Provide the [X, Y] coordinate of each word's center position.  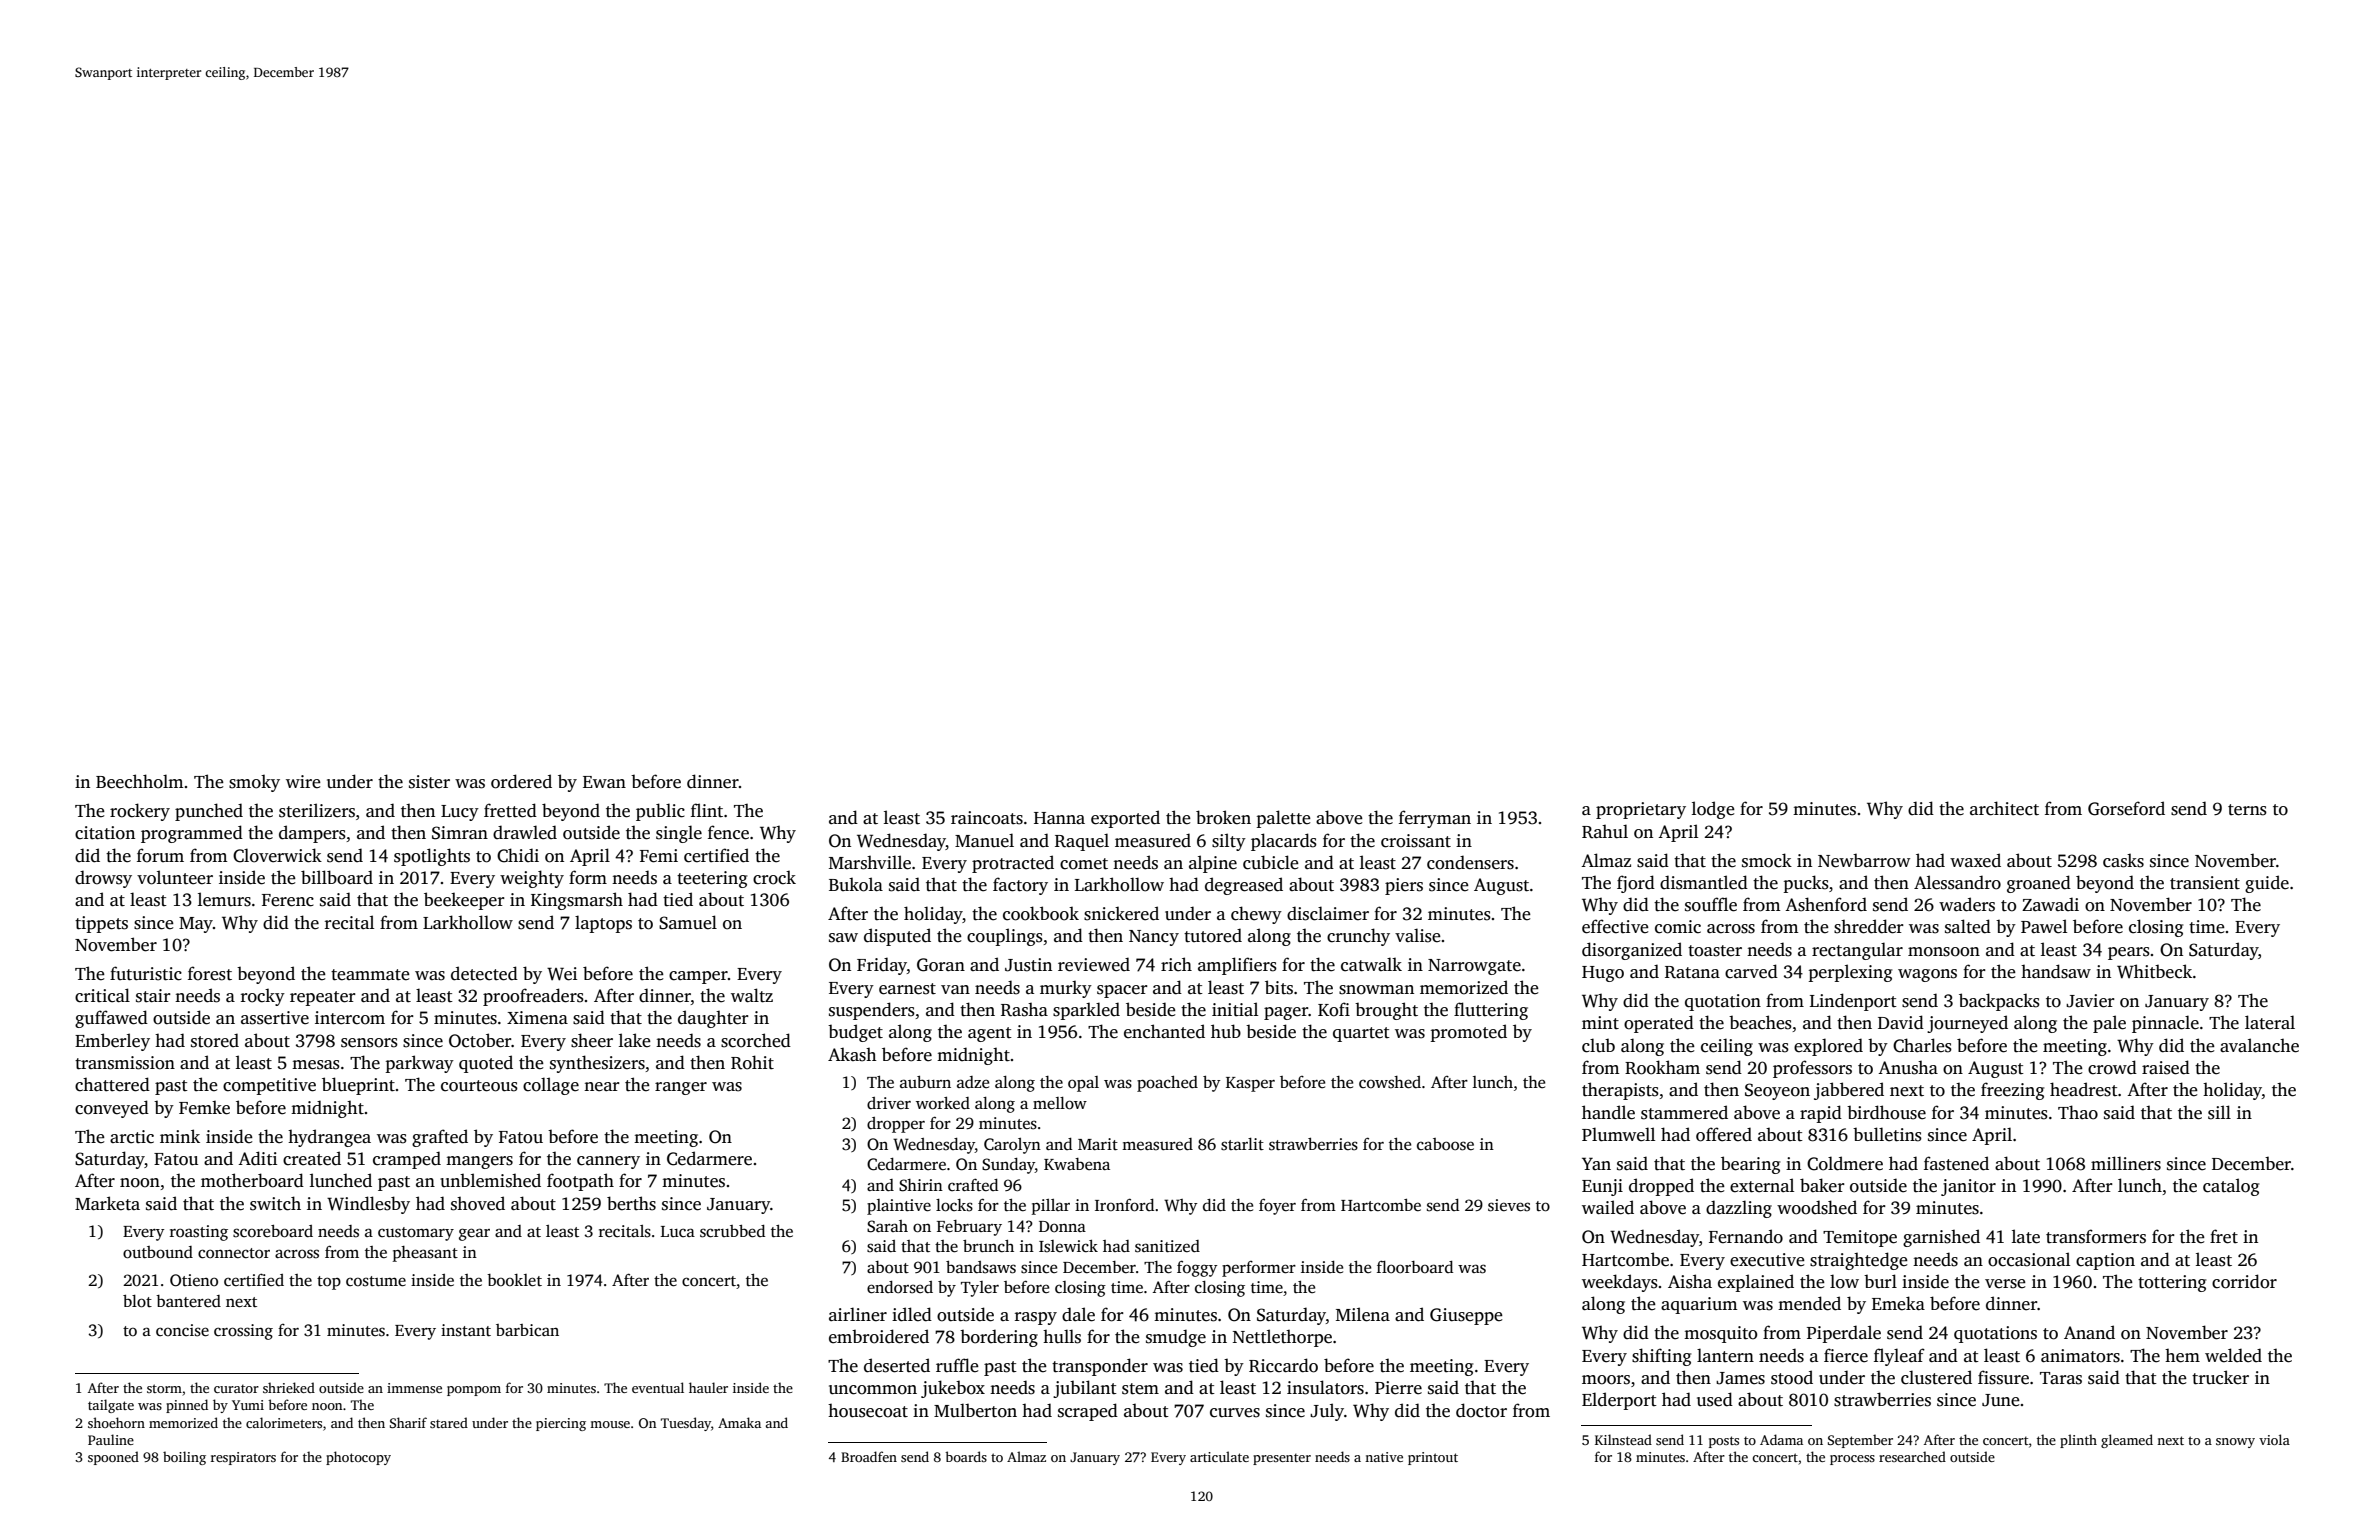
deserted [897, 1365]
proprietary [1641, 810]
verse [2005, 1284]
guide [2267, 884]
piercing [561, 1424]
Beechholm [139, 781]
